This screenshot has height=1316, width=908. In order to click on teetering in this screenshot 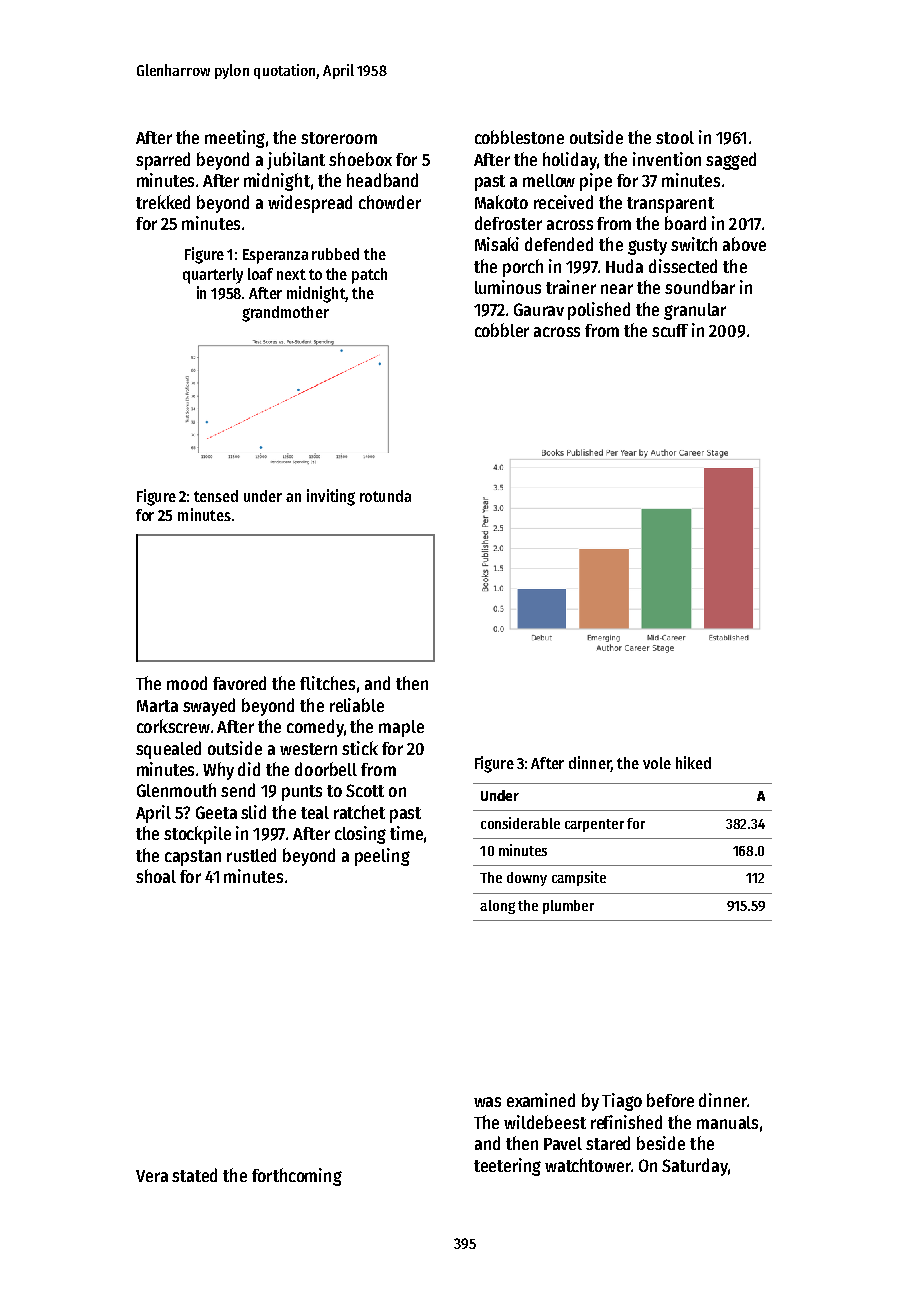, I will do `click(507, 1167)`.
